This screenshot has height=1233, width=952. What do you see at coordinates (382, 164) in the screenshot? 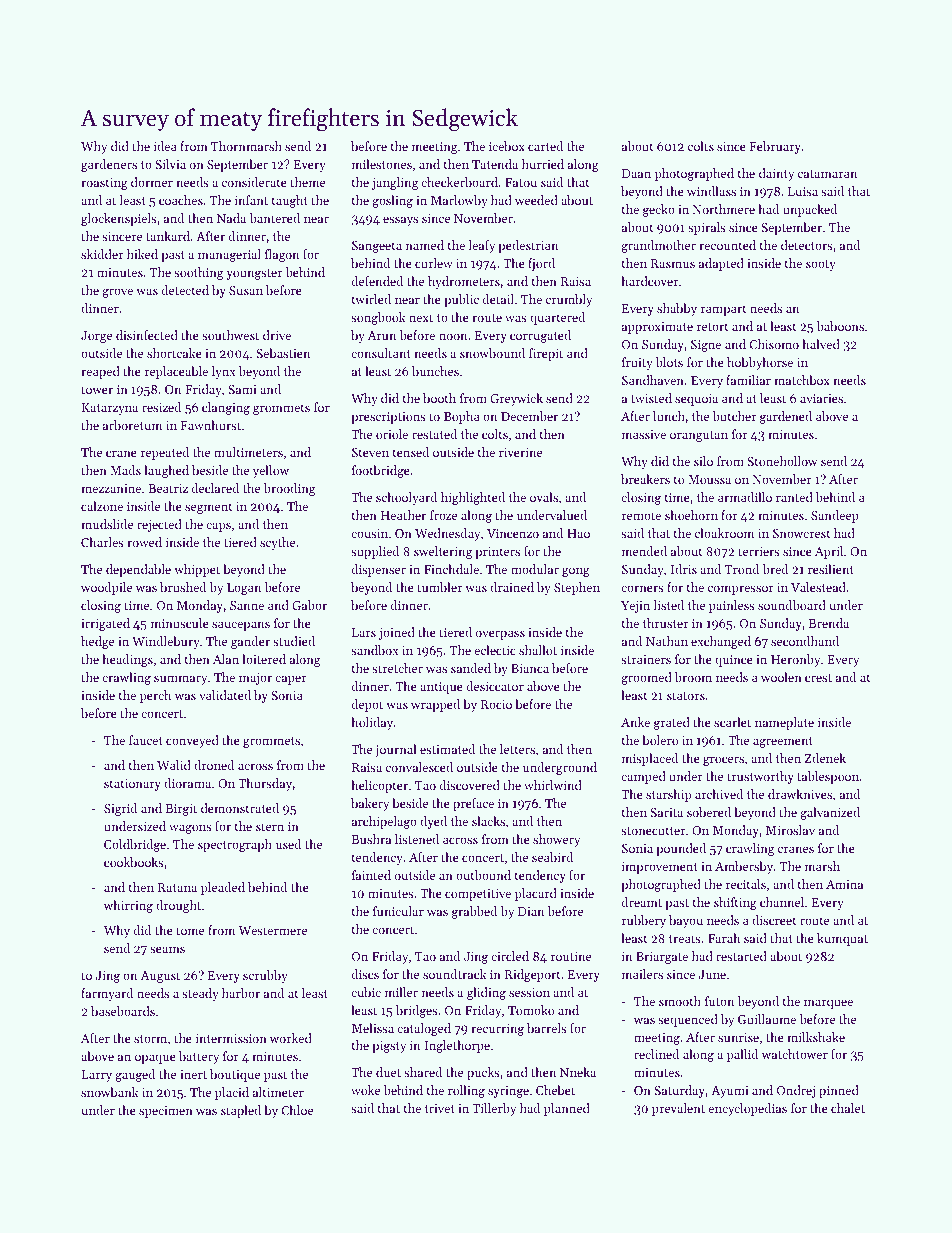
I see `milestones` at bounding box center [382, 164].
